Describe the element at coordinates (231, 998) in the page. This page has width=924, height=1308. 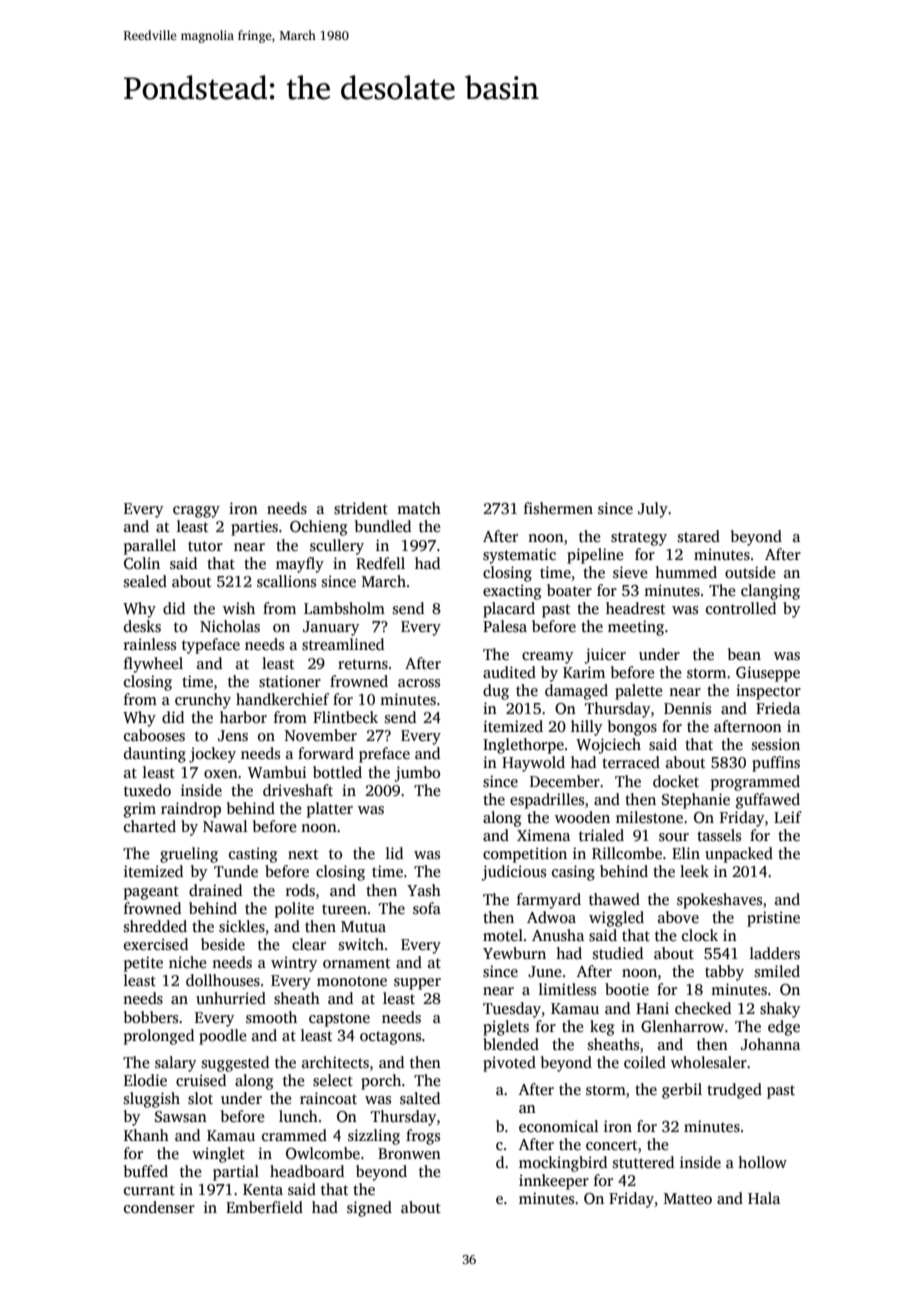
I see `unhurried` at that location.
